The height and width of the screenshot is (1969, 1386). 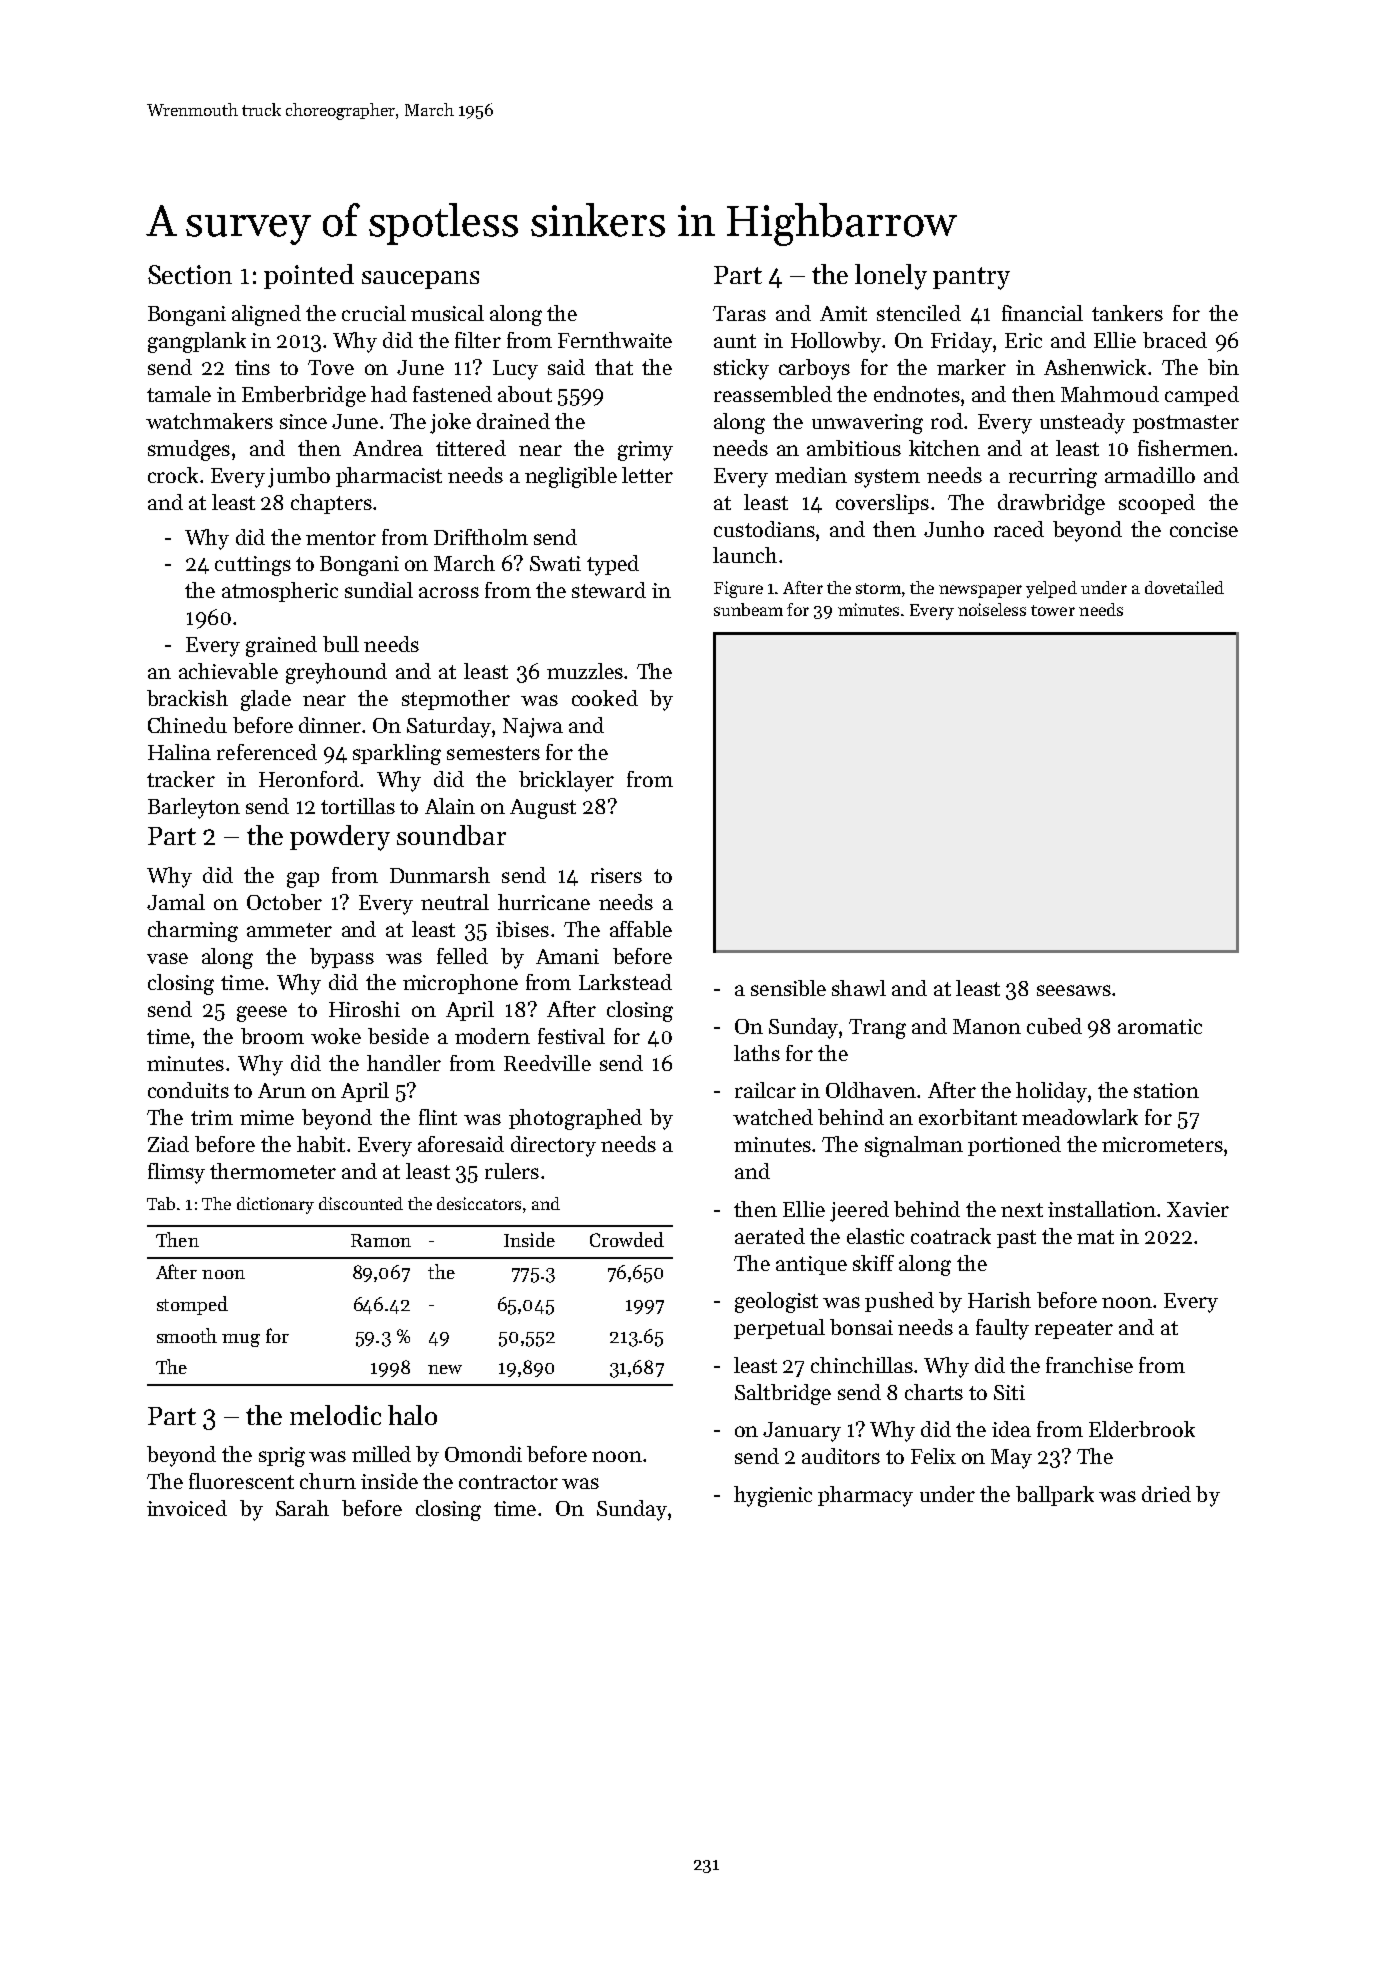 I want to click on Section, so click(x=190, y=274).
